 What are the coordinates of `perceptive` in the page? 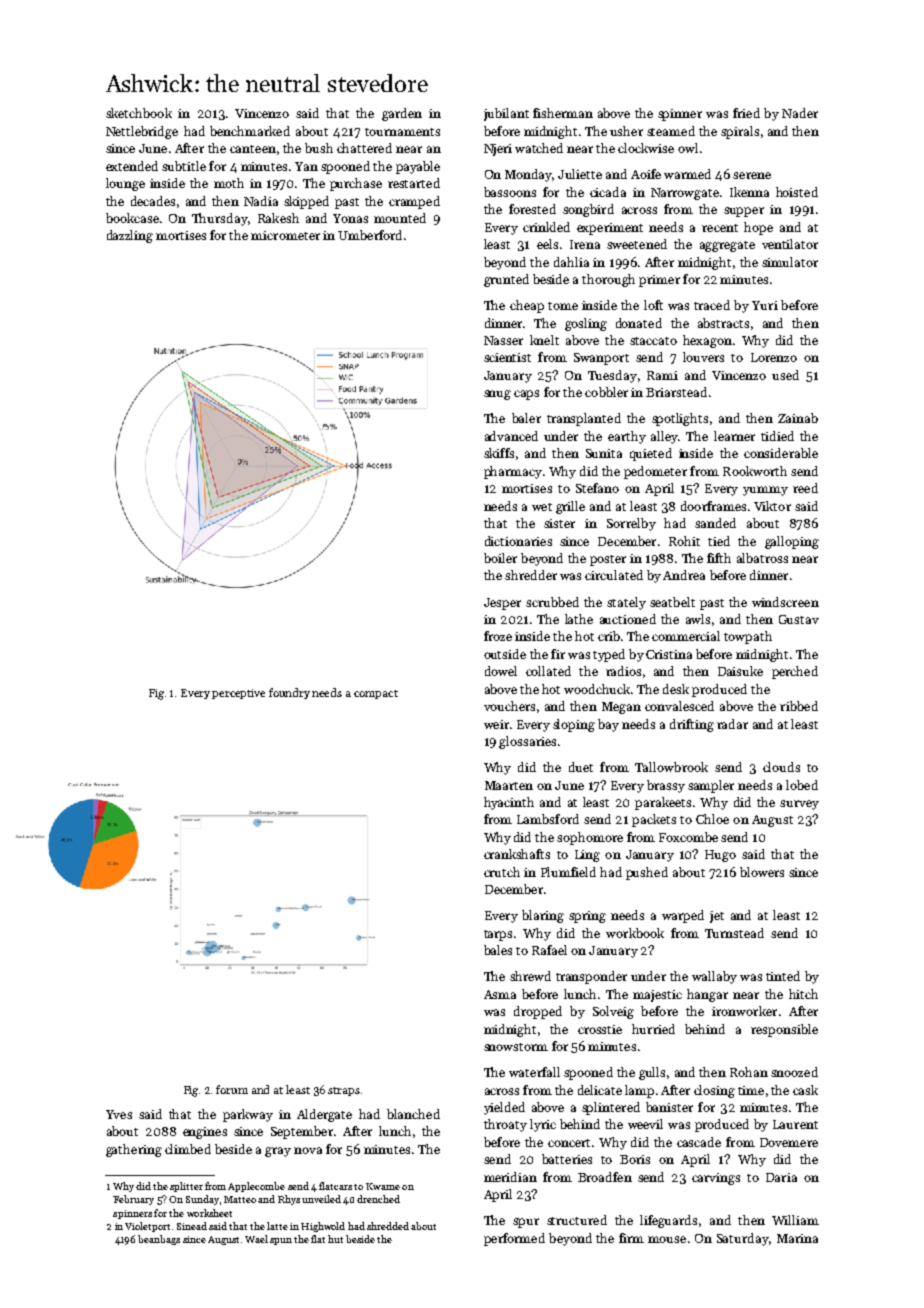 It's located at (238, 694).
